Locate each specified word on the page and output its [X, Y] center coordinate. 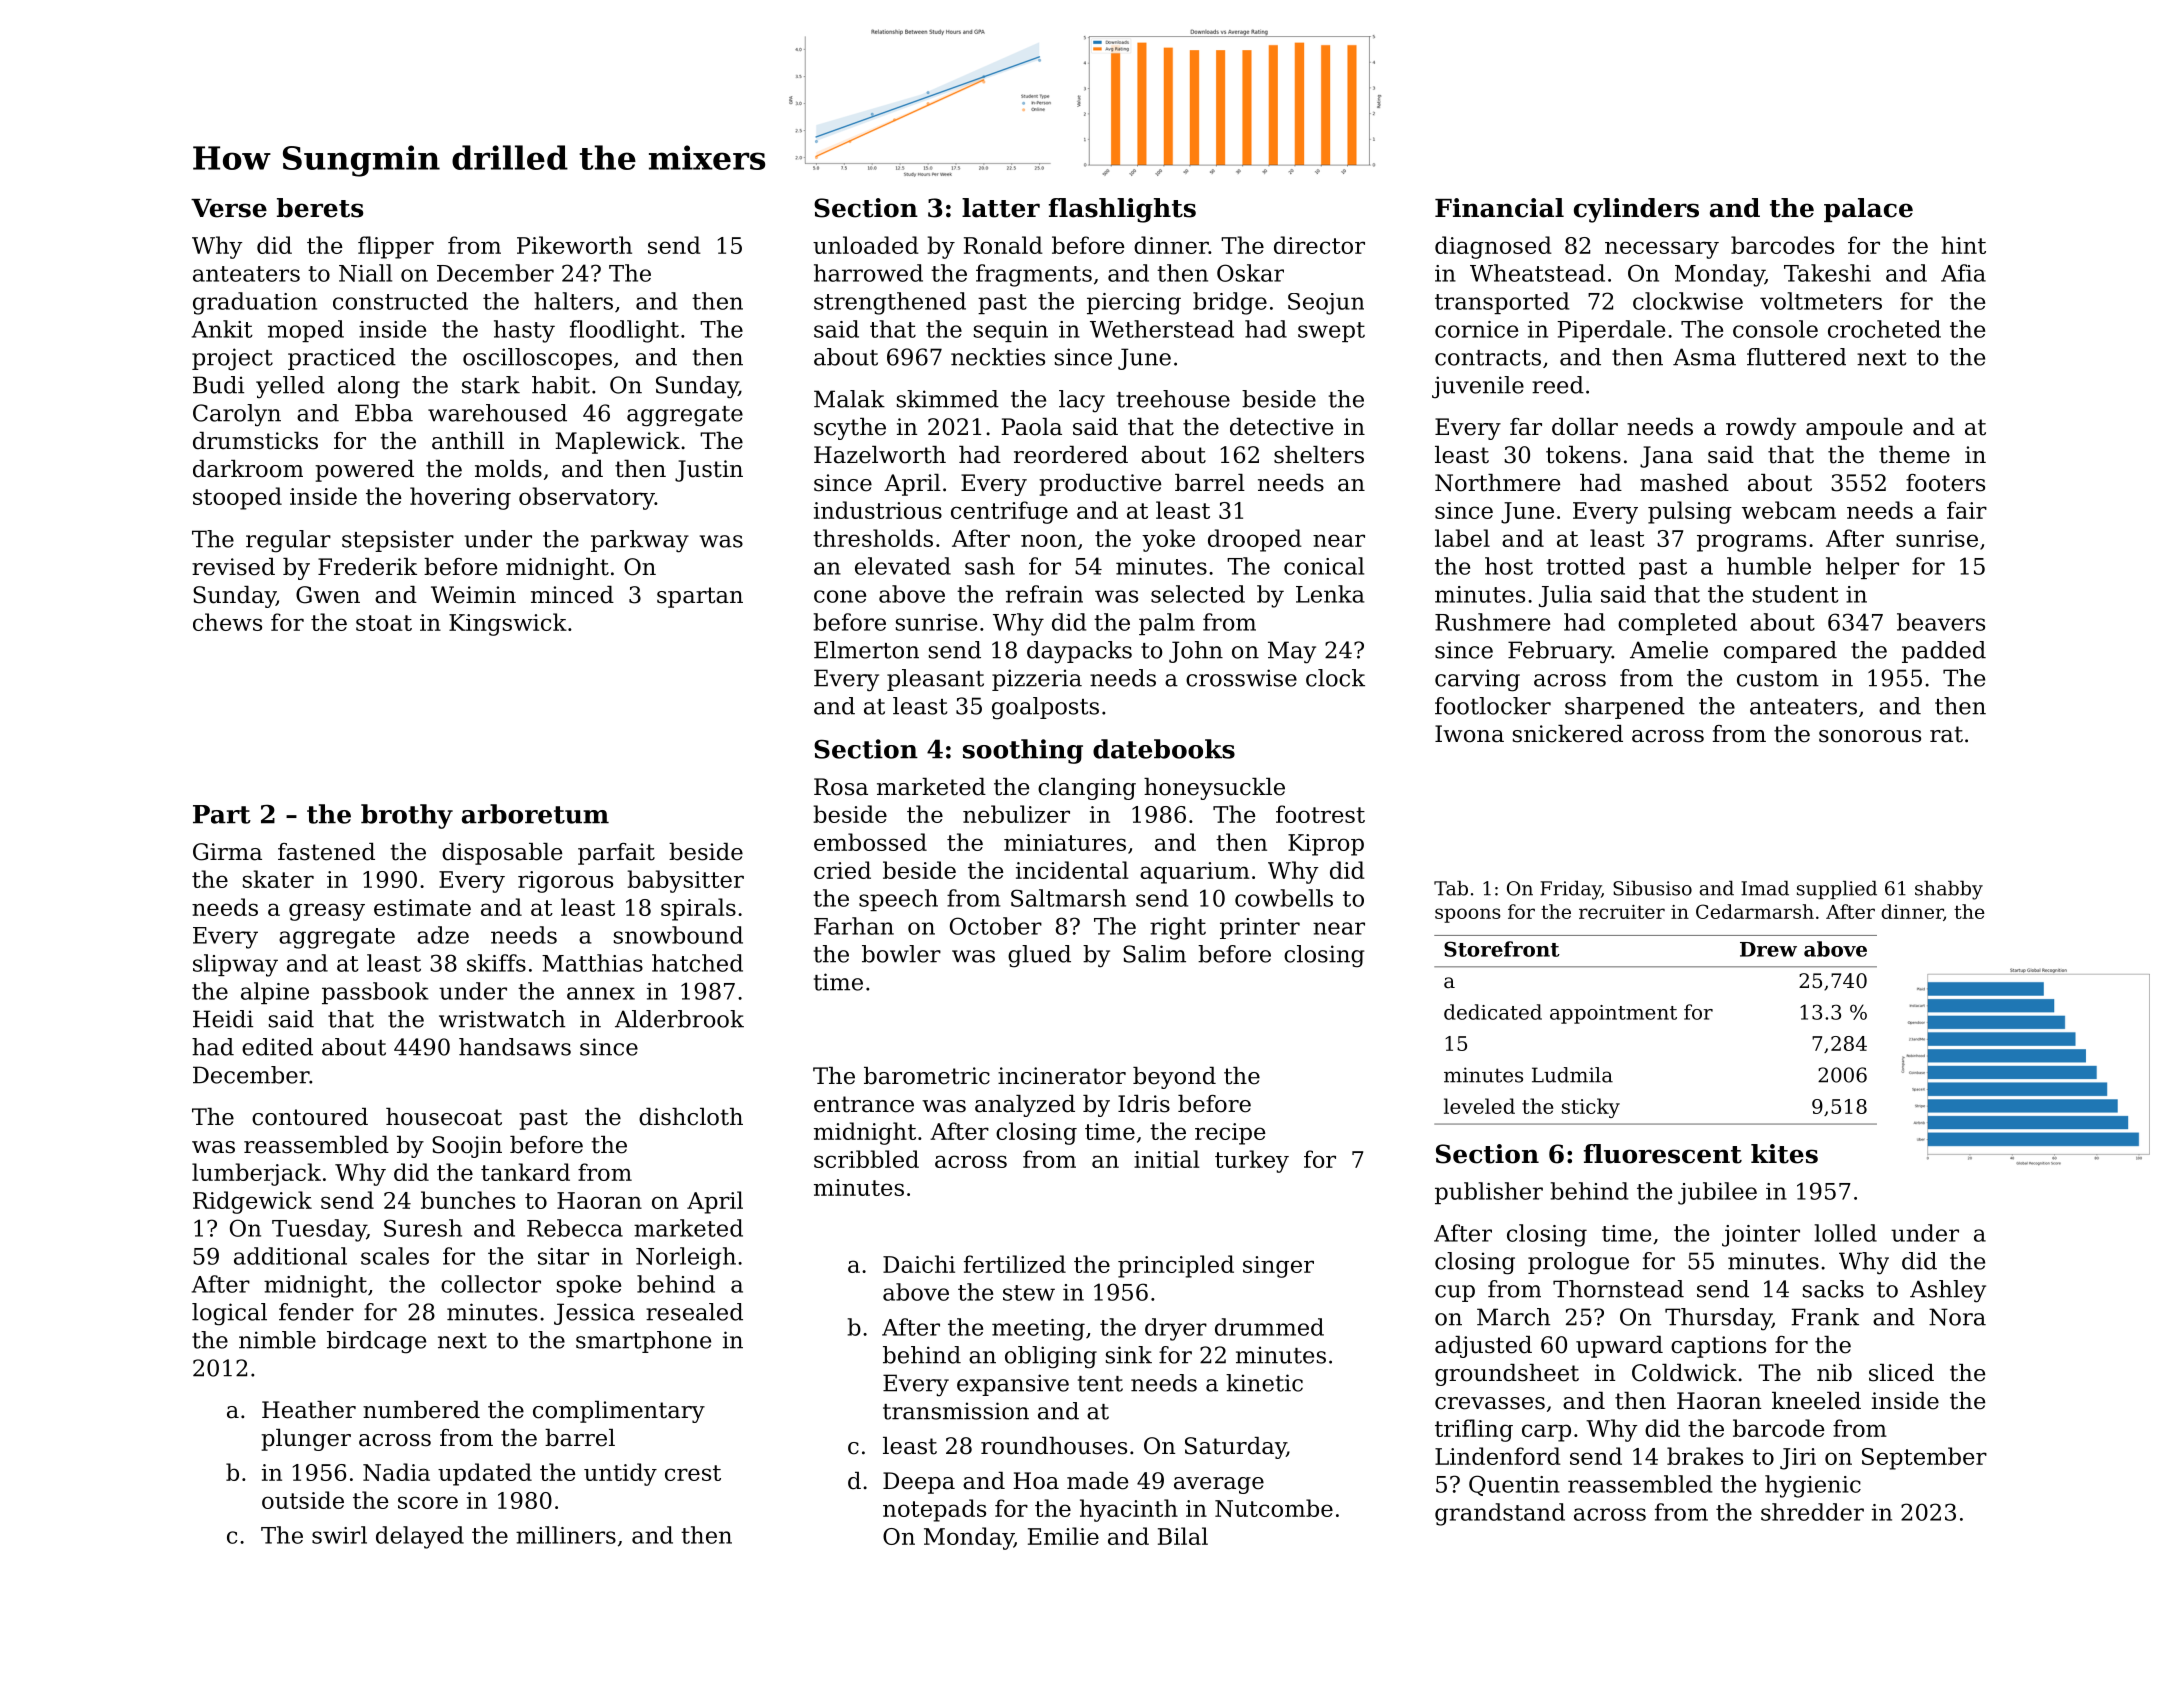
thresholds [873, 538]
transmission [956, 1411]
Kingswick [508, 624]
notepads [934, 1510]
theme [1914, 455]
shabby [1949, 890]
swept [1331, 332]
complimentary [619, 1412]
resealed [694, 1312]
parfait [616, 854]
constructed [400, 301]
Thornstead [1618, 1289]
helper [1862, 568]
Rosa [841, 787]
